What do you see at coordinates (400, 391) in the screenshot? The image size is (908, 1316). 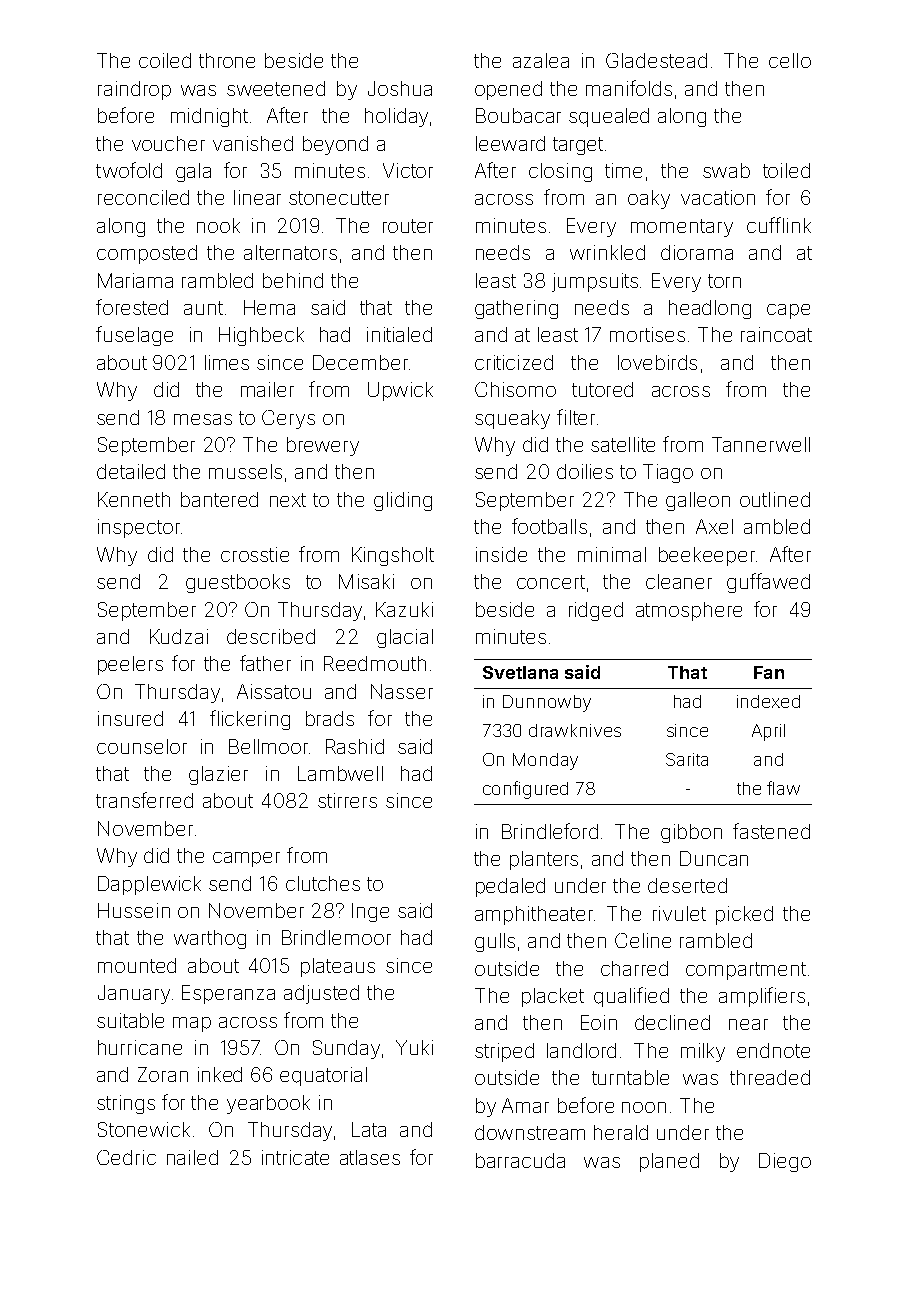 I see `Upwick` at bounding box center [400, 391].
